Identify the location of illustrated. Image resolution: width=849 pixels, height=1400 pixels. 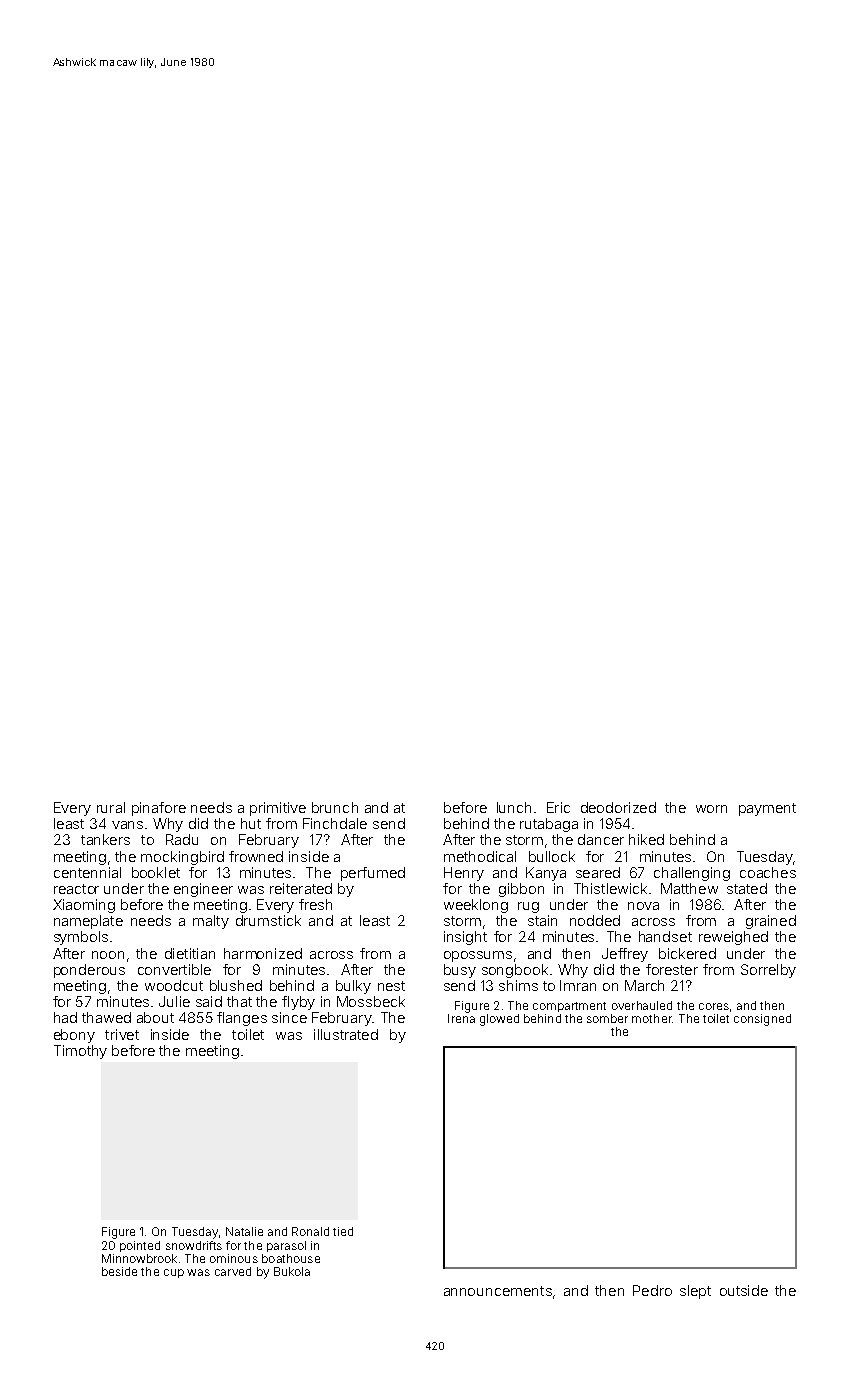
(346, 1034).
